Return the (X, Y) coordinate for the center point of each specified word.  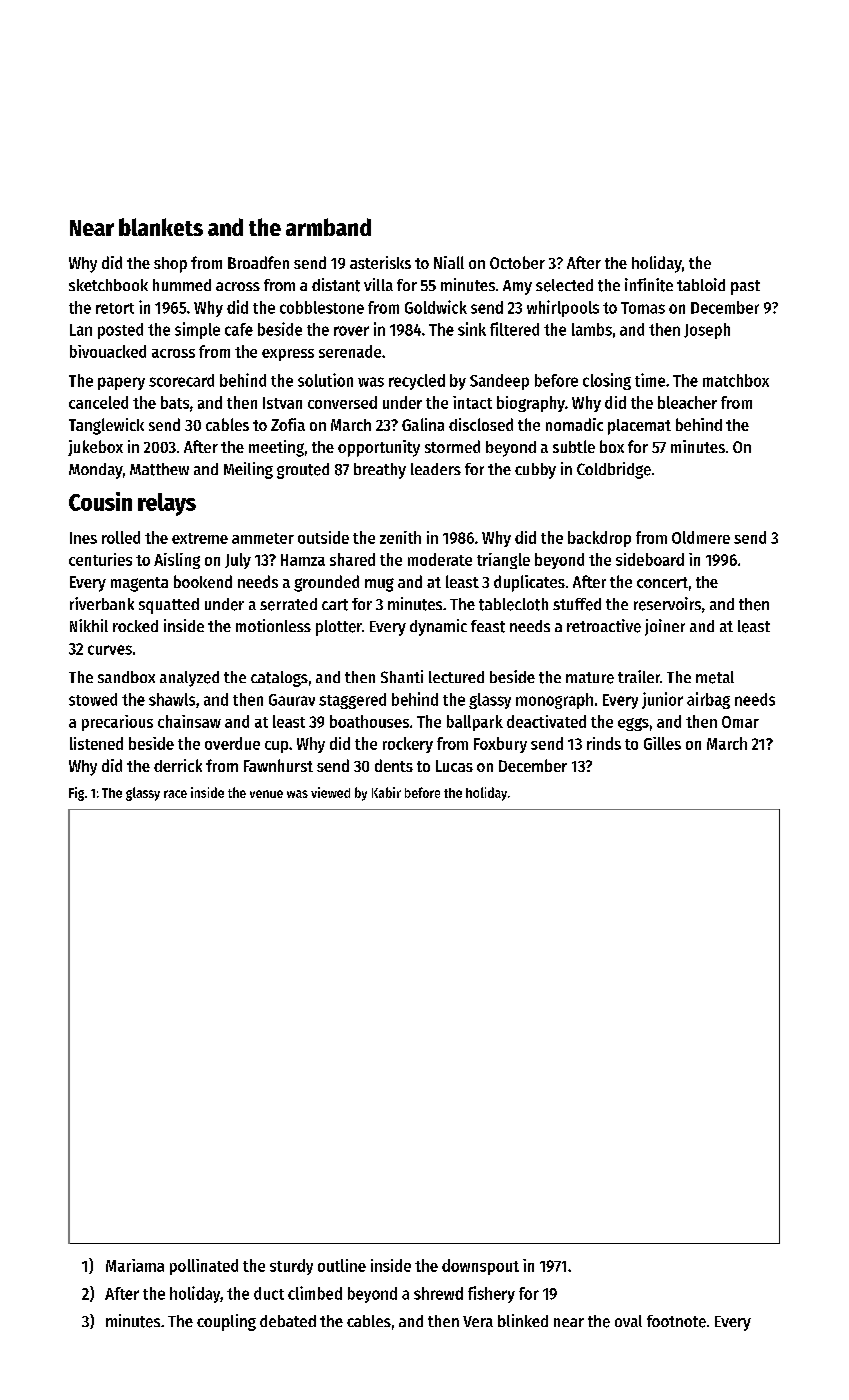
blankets (161, 227)
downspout (480, 1267)
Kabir (386, 792)
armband (328, 227)
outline (342, 1265)
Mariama (135, 1265)
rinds (604, 743)
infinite (649, 285)
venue (266, 794)
